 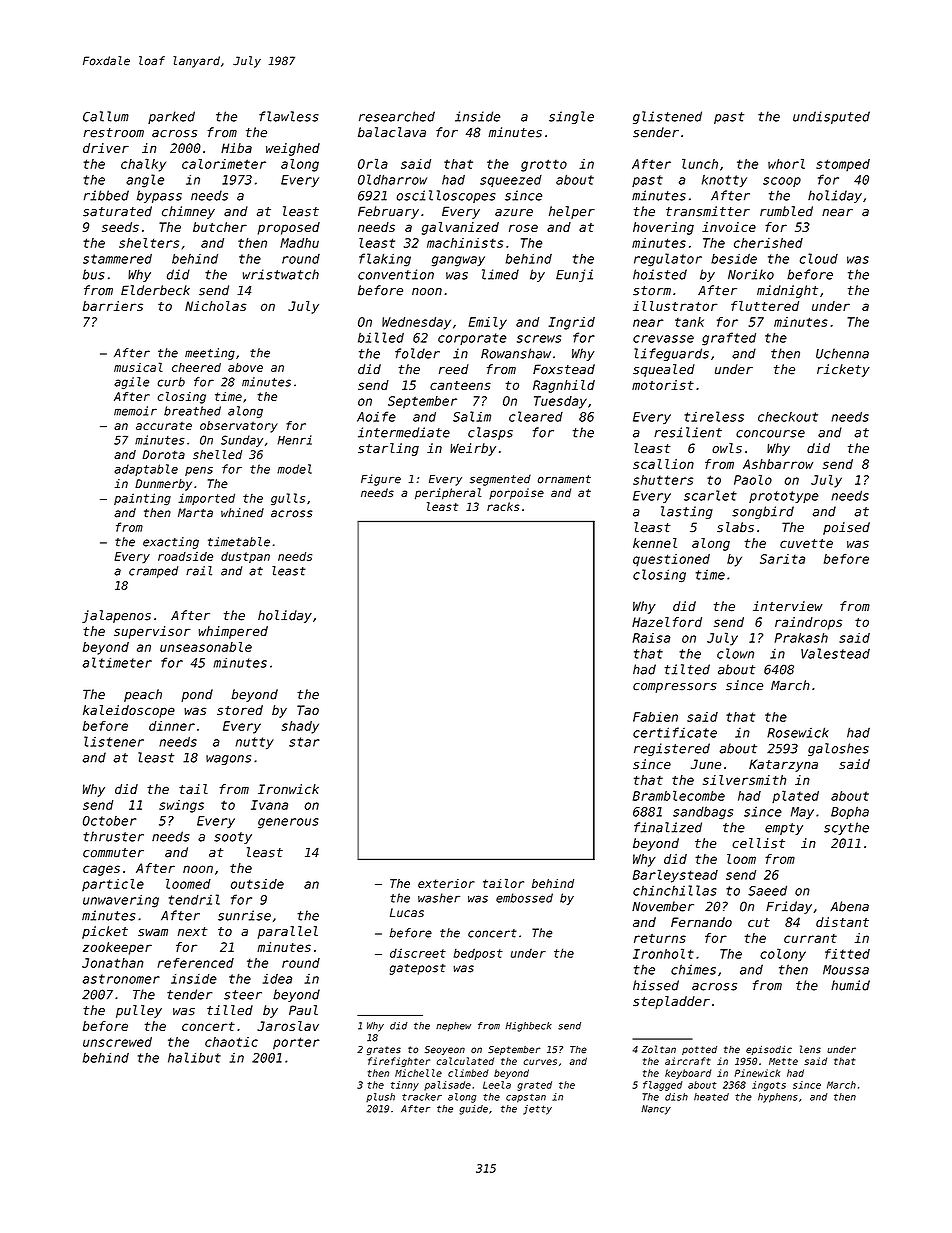 I want to click on February, so click(x=388, y=212).
